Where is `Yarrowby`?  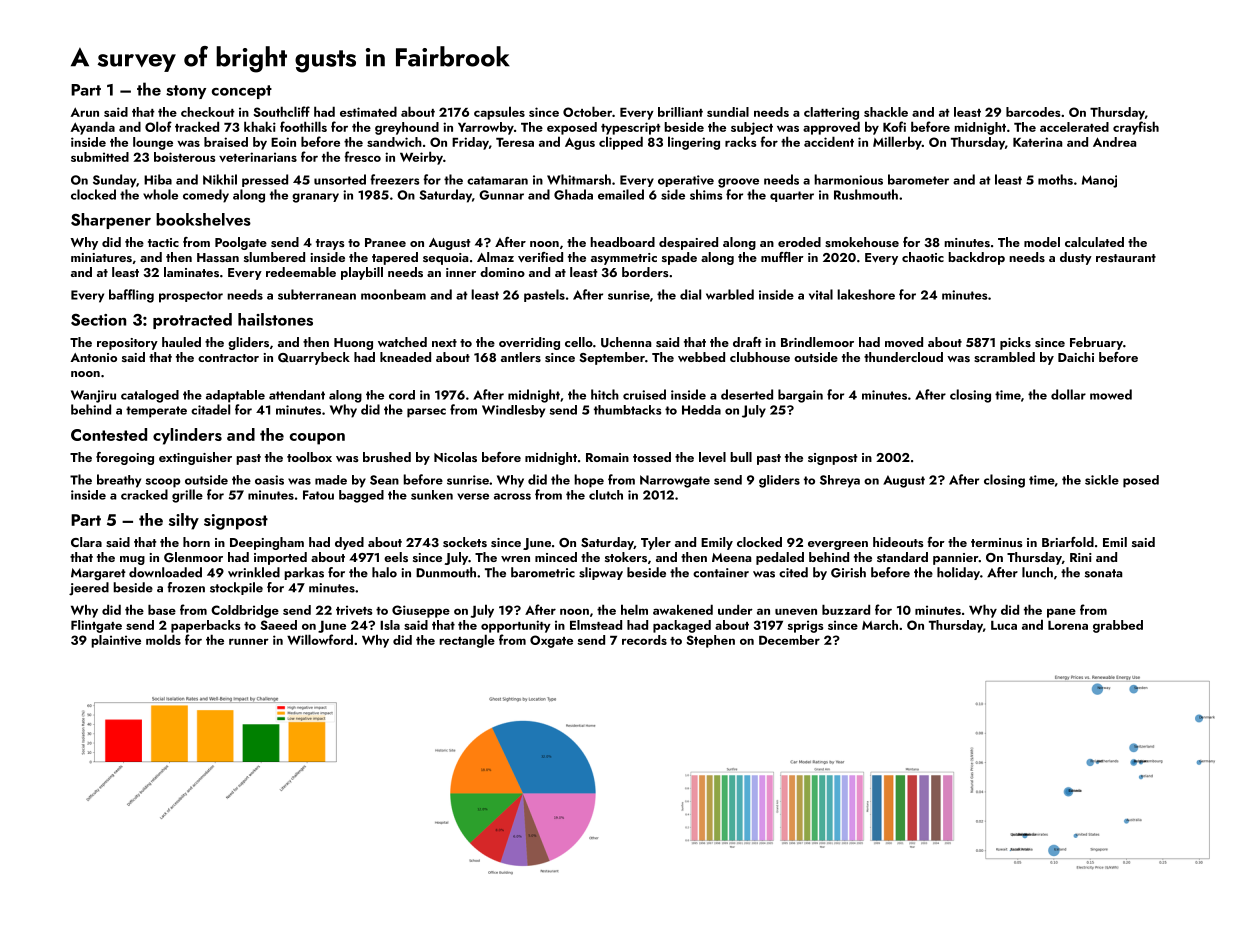
Yarrowby is located at coordinates (486, 128).
